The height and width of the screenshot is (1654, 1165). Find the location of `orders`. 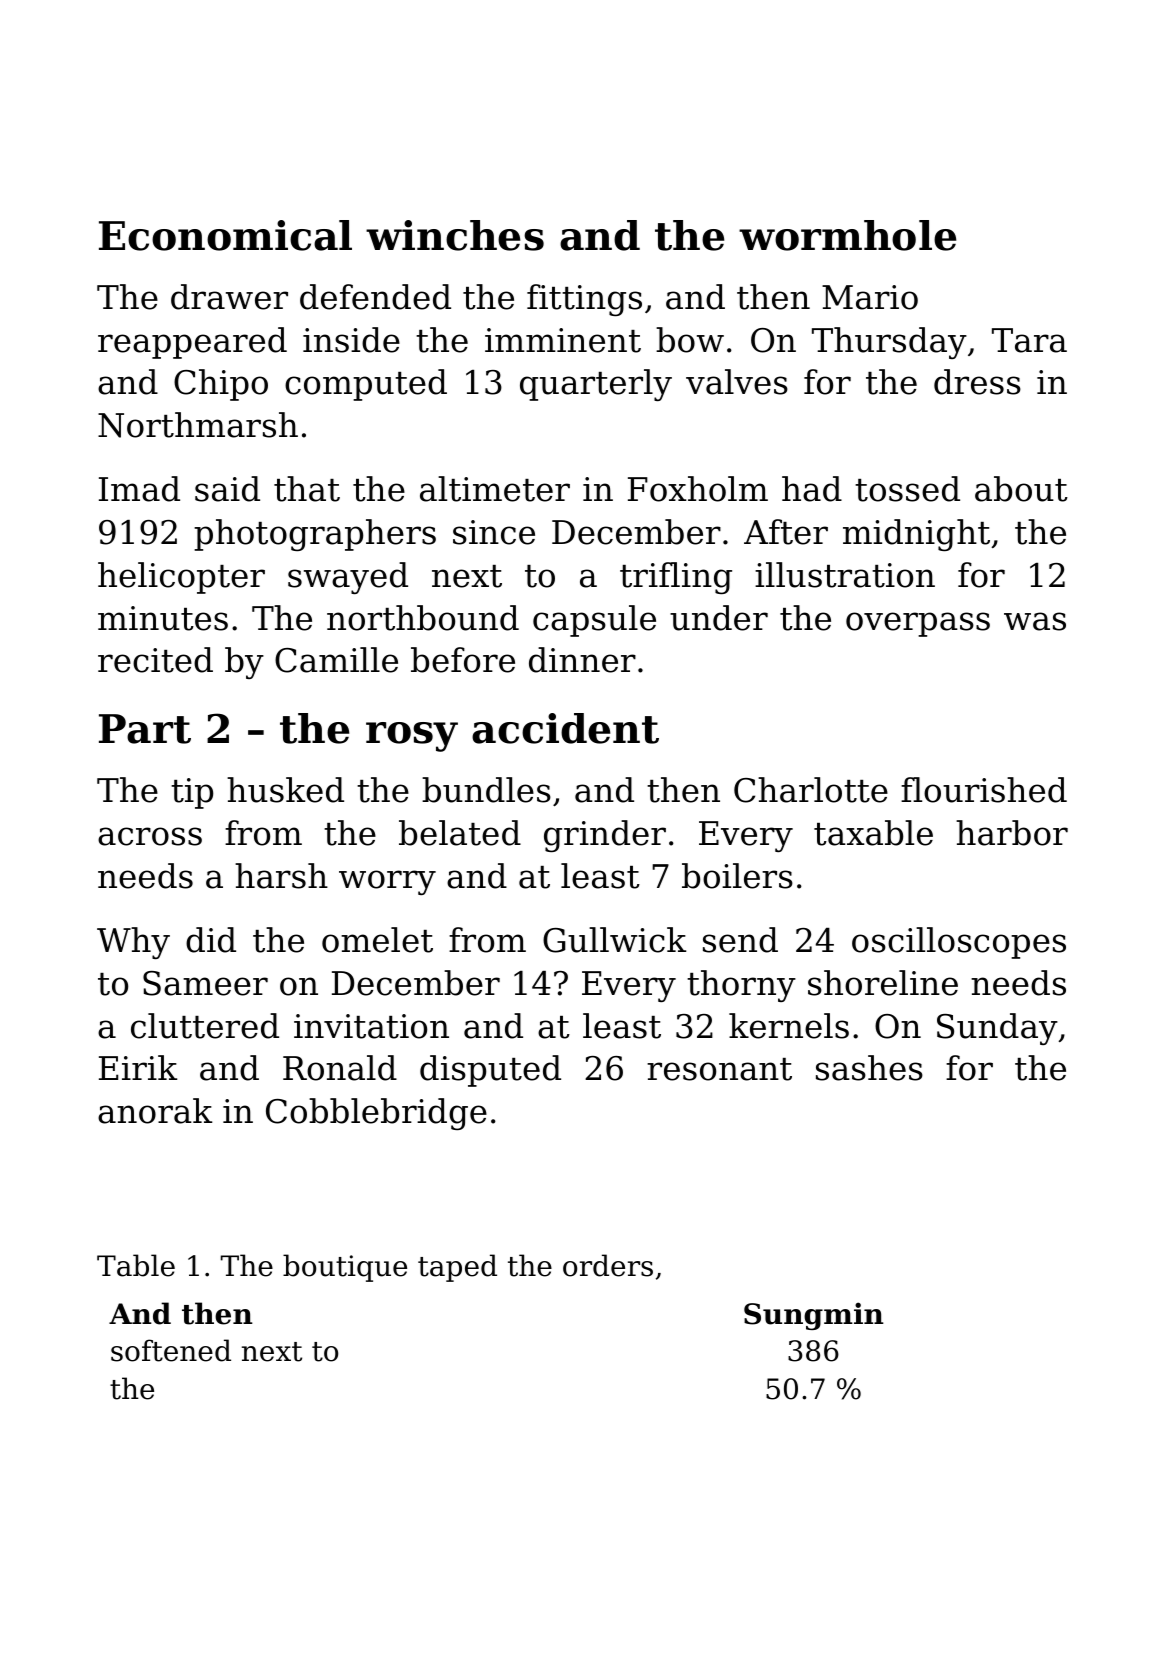

orders is located at coordinates (608, 1265).
